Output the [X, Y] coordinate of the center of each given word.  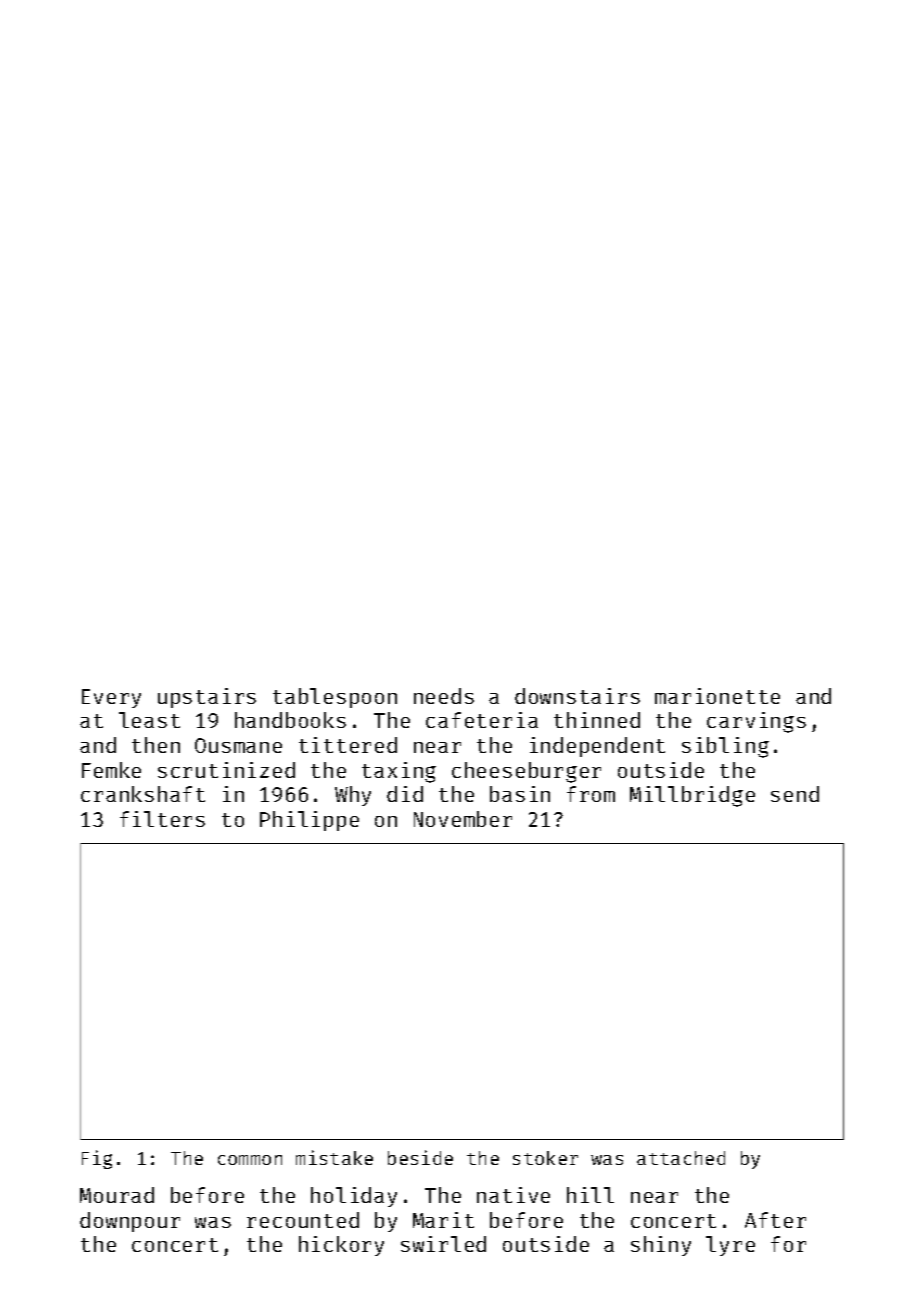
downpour [130, 1222]
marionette [717, 696]
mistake [334, 1157]
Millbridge [692, 796]
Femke [111, 770]
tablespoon [335, 698]
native [513, 1195]
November [463, 819]
